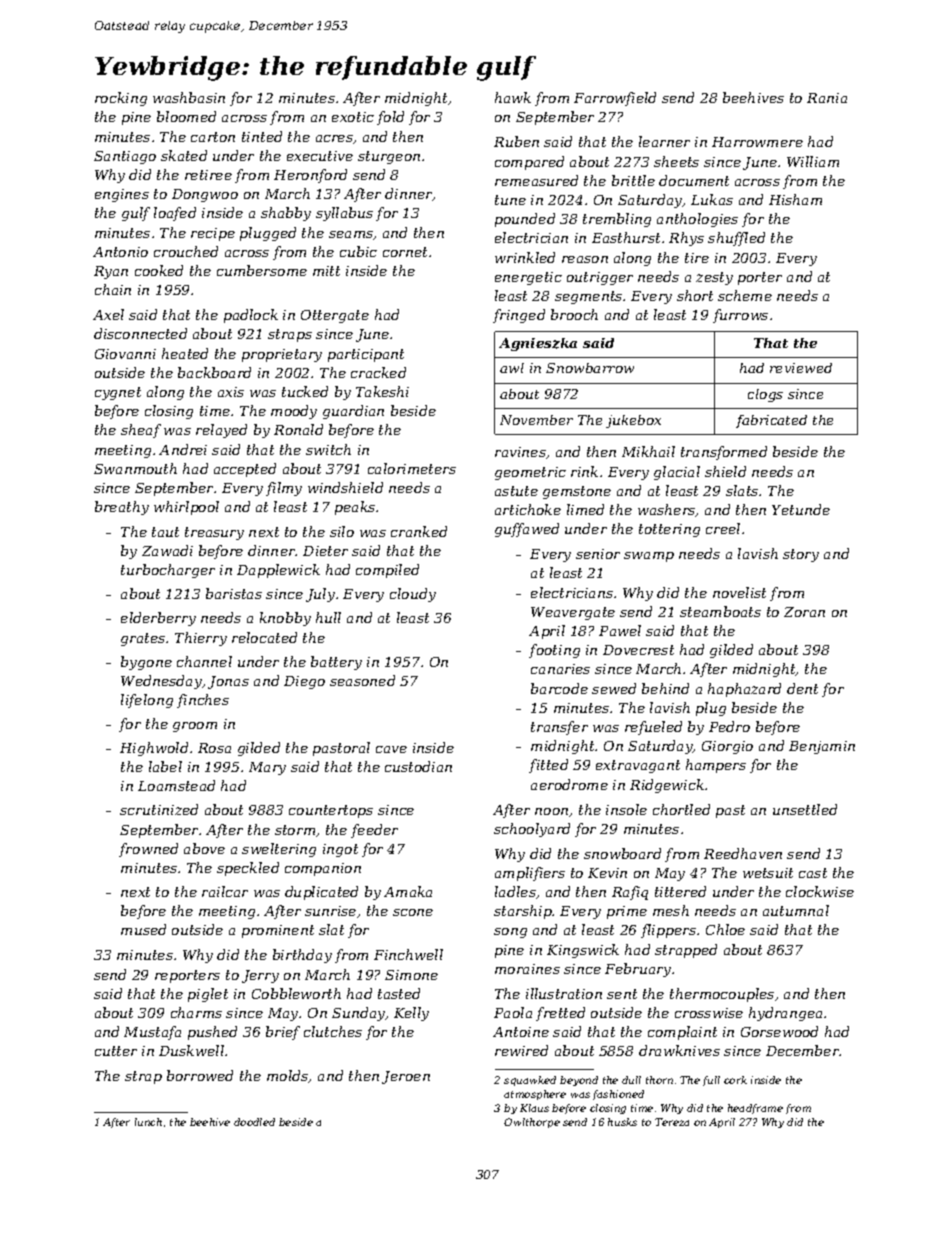 The width and height of the image is (952, 1233). What do you see at coordinates (304, 682) in the image?
I see `Diego` at bounding box center [304, 682].
